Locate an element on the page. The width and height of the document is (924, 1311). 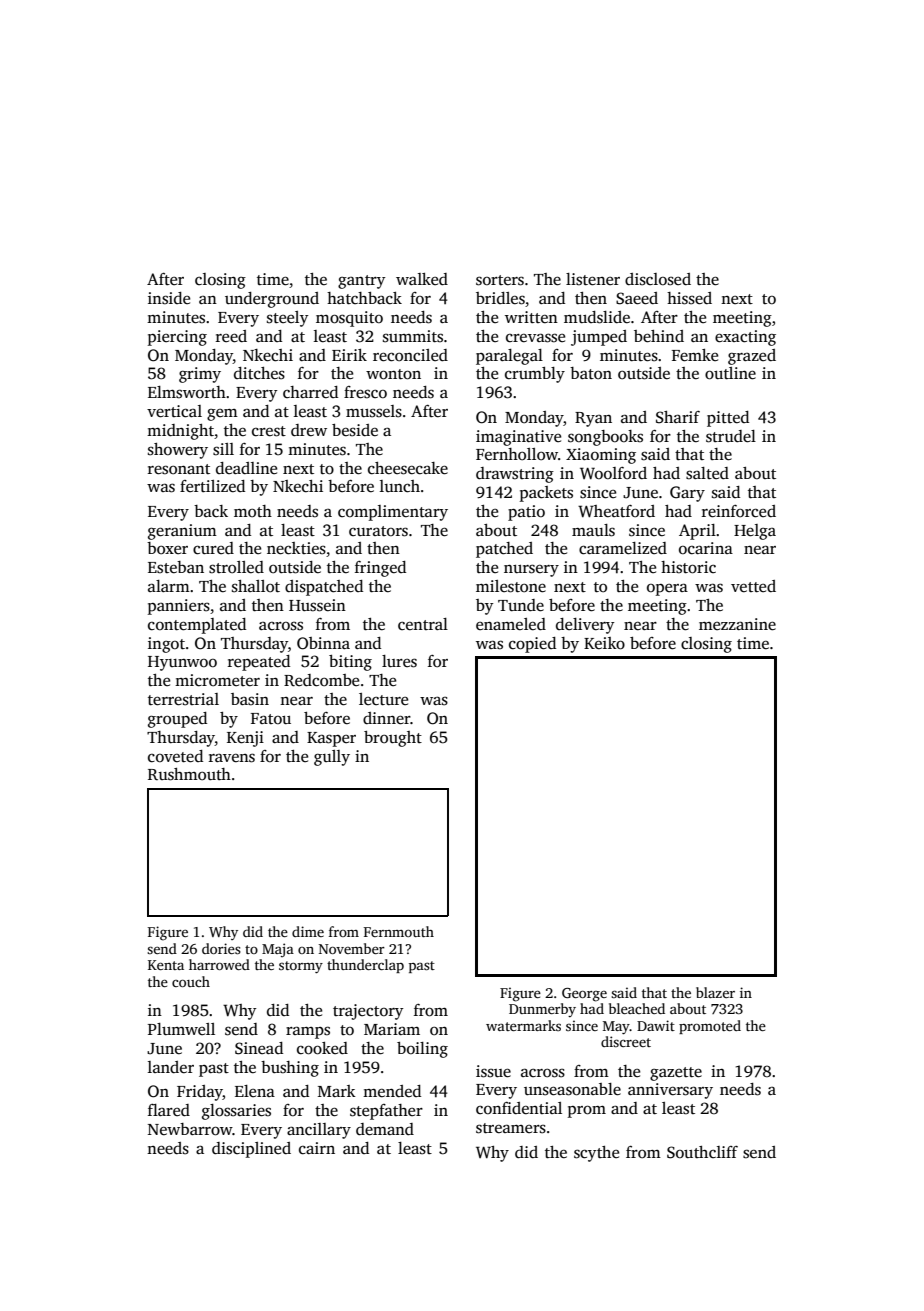
Sharif is located at coordinates (678, 417).
